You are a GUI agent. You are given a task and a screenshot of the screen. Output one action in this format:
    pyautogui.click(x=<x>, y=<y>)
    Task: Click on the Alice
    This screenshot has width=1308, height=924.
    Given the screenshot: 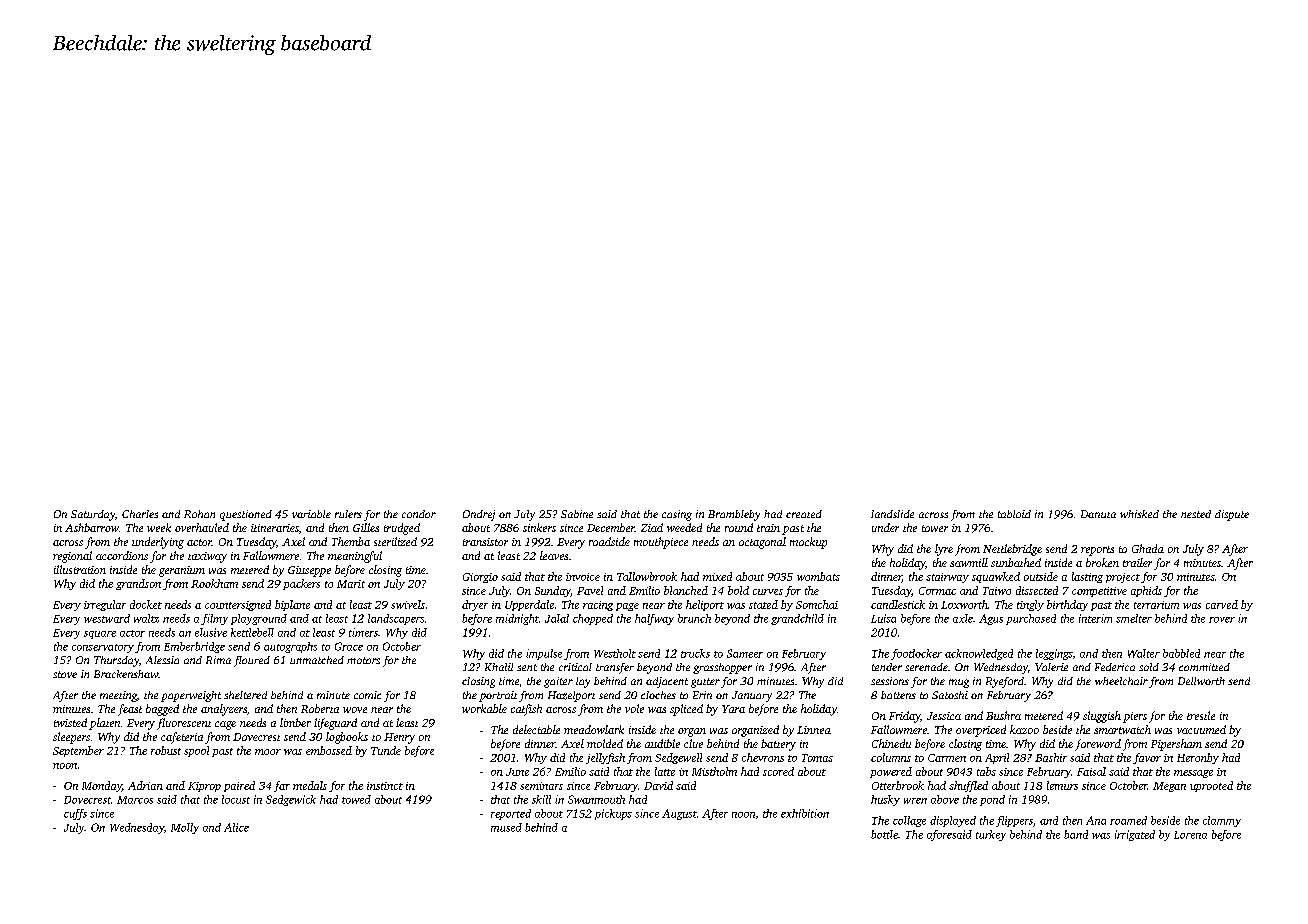 What is the action you would take?
    pyautogui.click(x=236, y=827)
